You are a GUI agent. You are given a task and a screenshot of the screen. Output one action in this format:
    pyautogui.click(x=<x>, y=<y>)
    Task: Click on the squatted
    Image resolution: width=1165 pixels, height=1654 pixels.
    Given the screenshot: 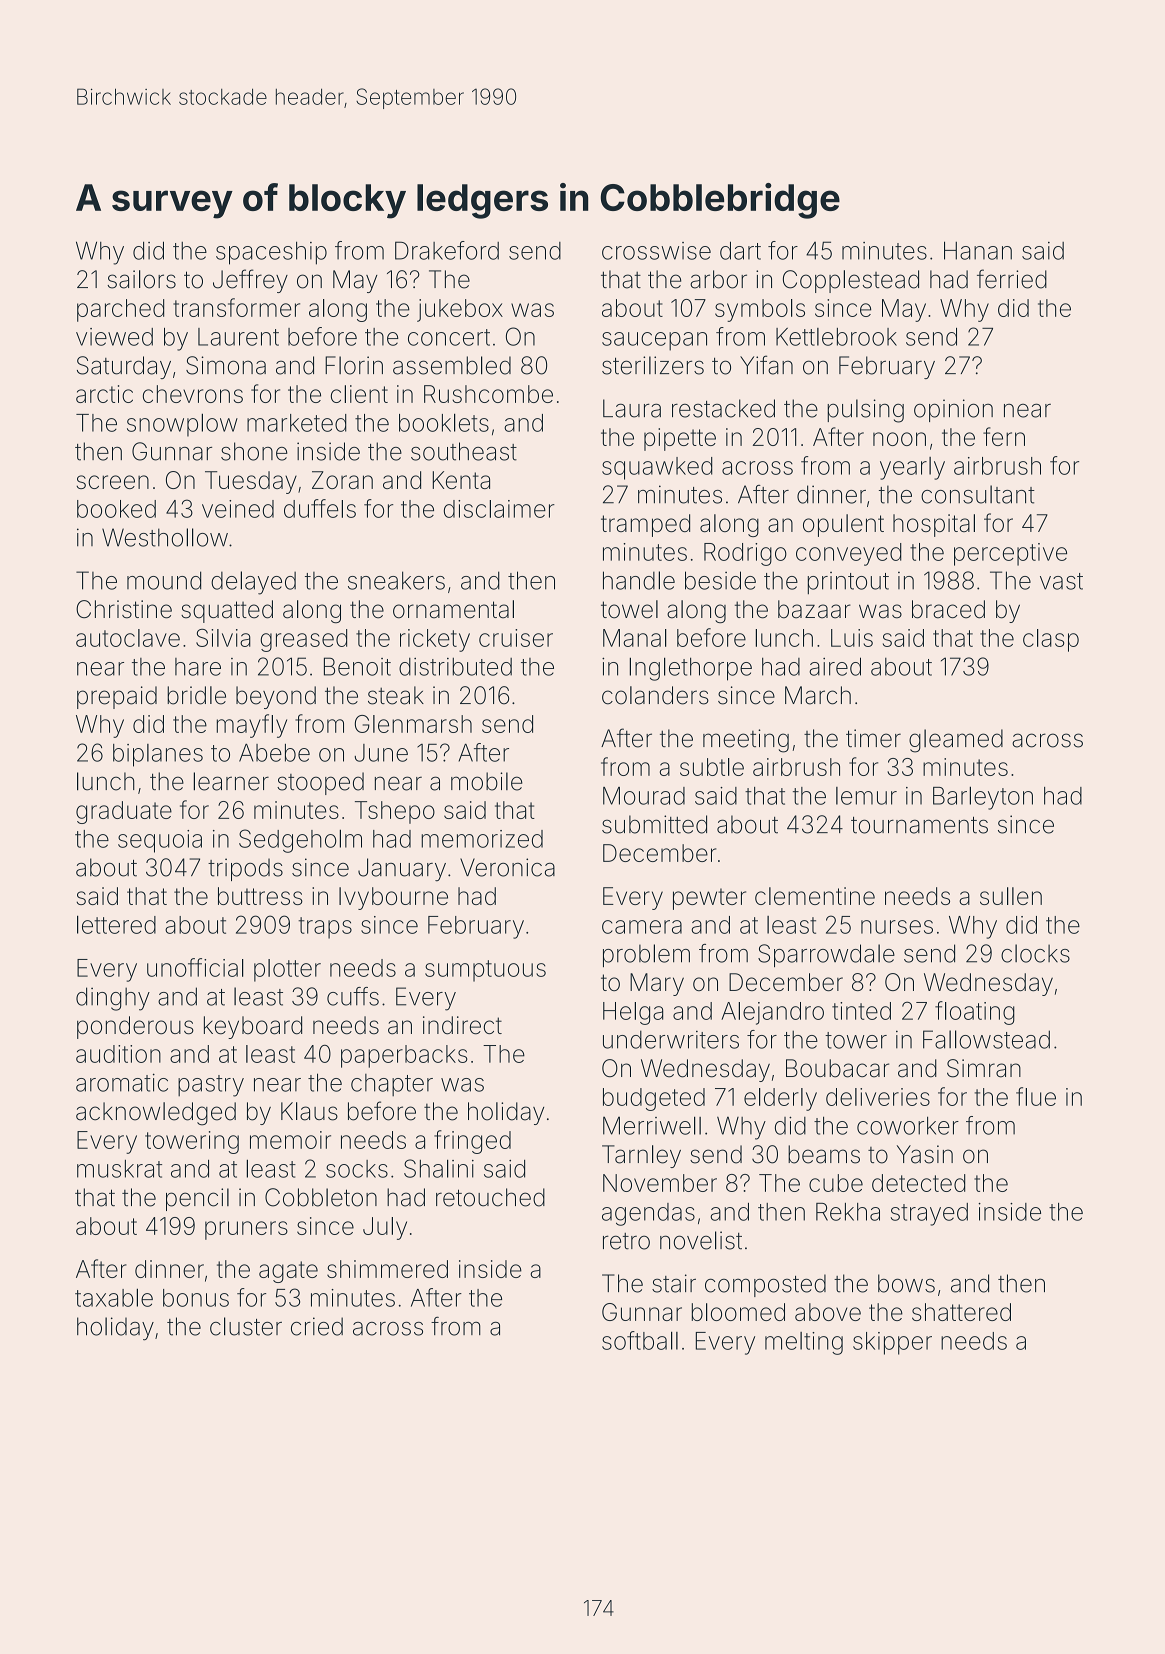 What is the action you would take?
    pyautogui.click(x=227, y=611)
